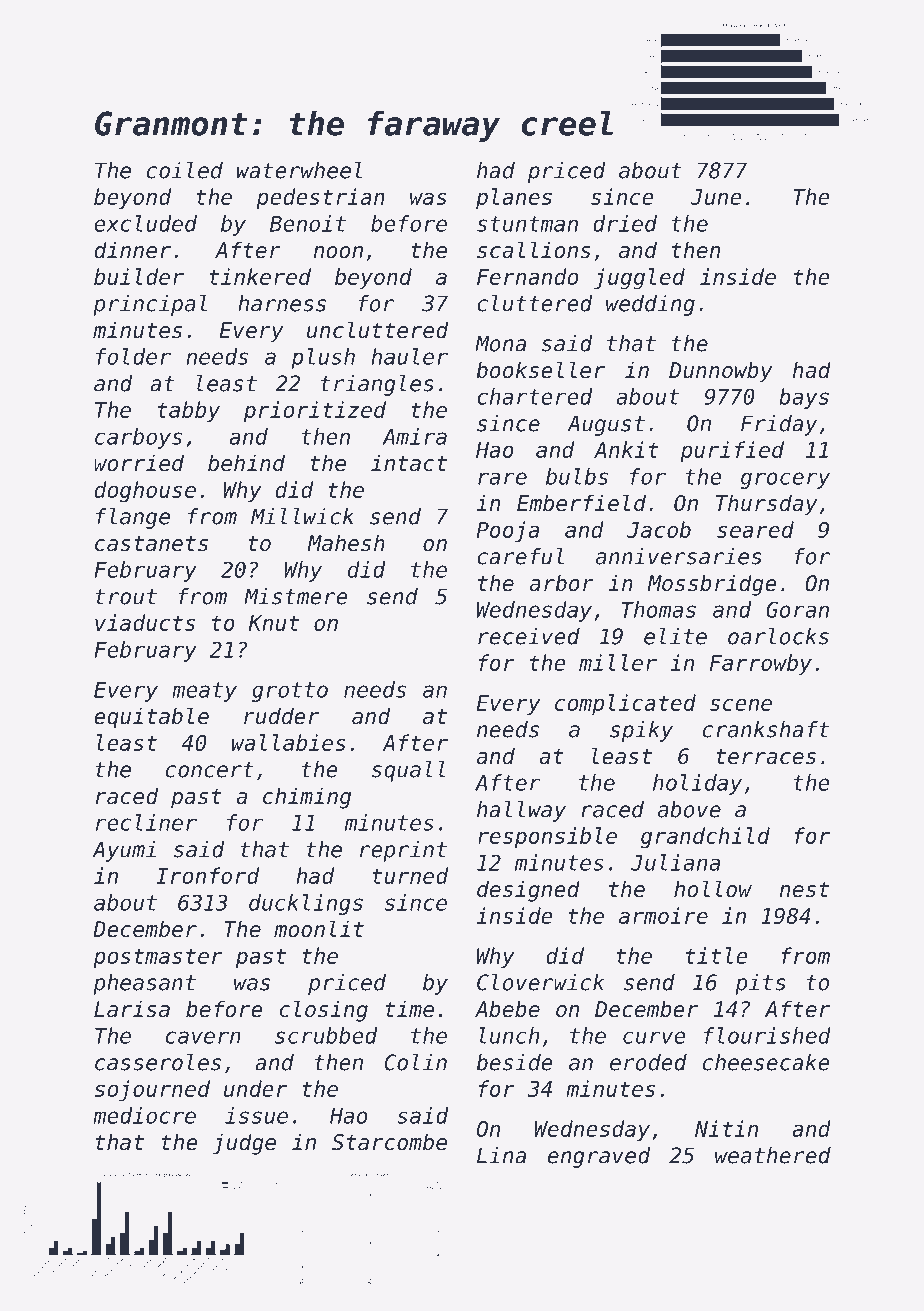 The image size is (924, 1311). I want to click on coiled, so click(185, 170).
